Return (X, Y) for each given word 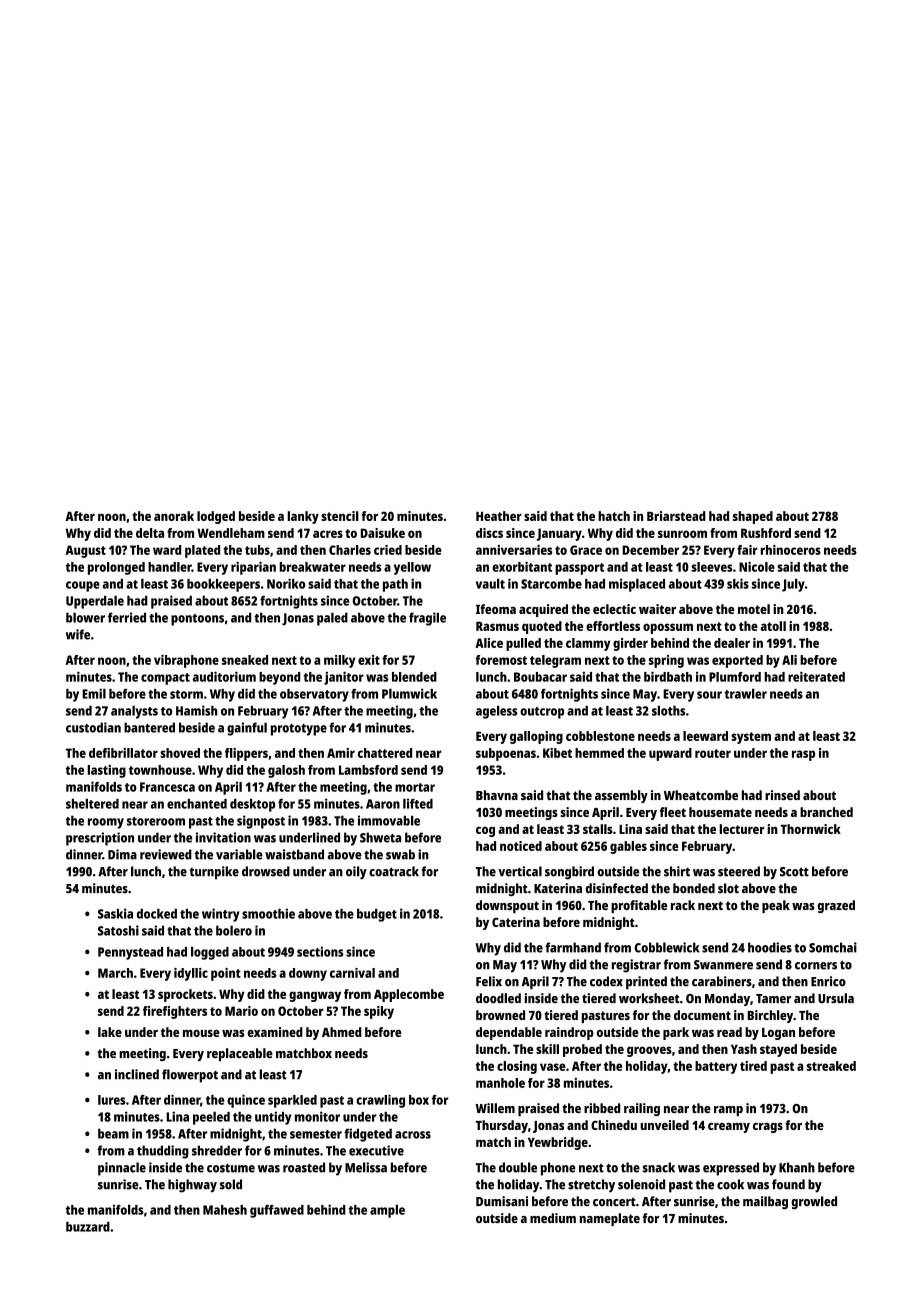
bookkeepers (223, 585)
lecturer (742, 829)
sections (320, 951)
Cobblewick (666, 947)
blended (414, 677)
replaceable (240, 1054)
